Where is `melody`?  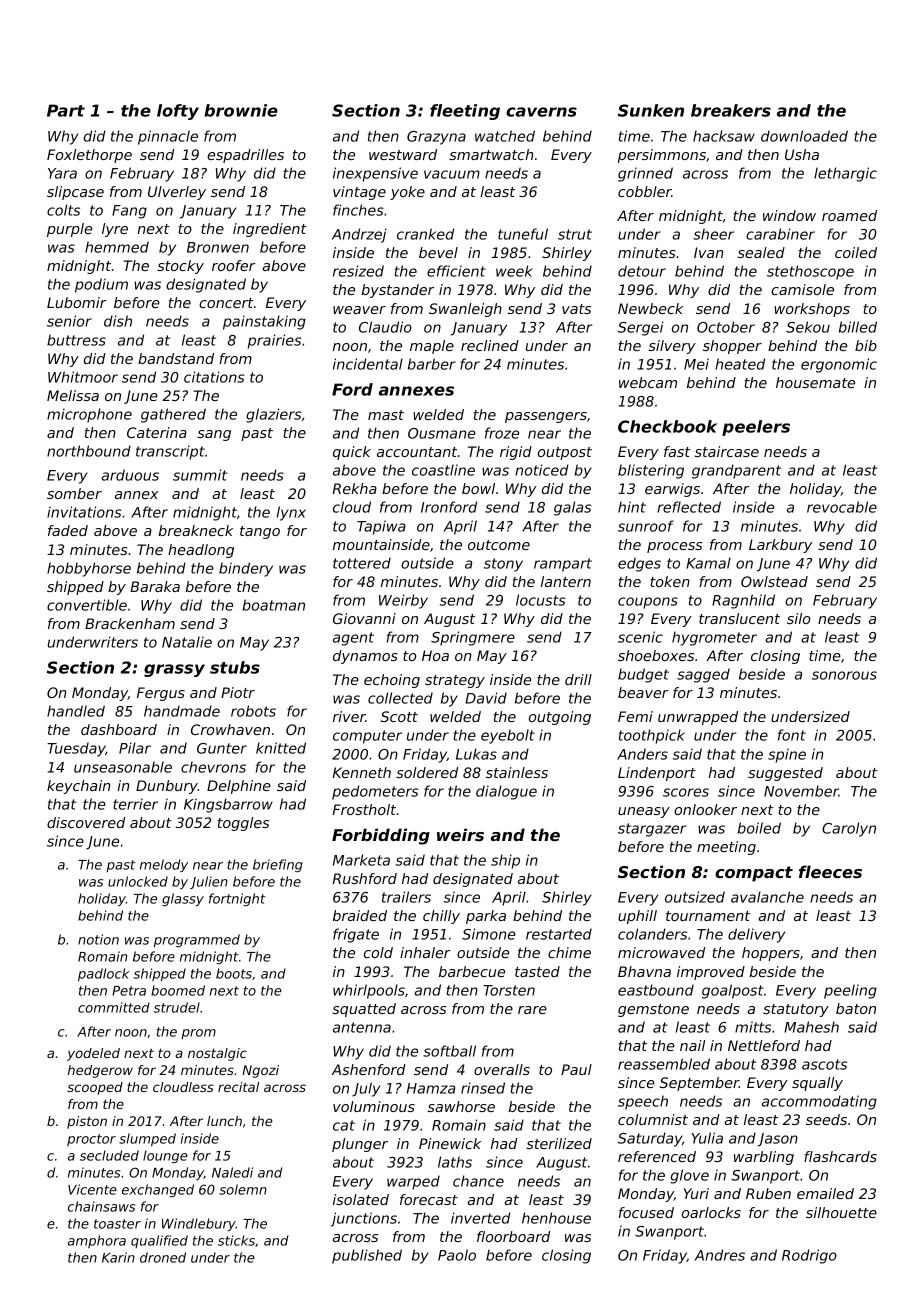
melody is located at coordinates (164, 865).
